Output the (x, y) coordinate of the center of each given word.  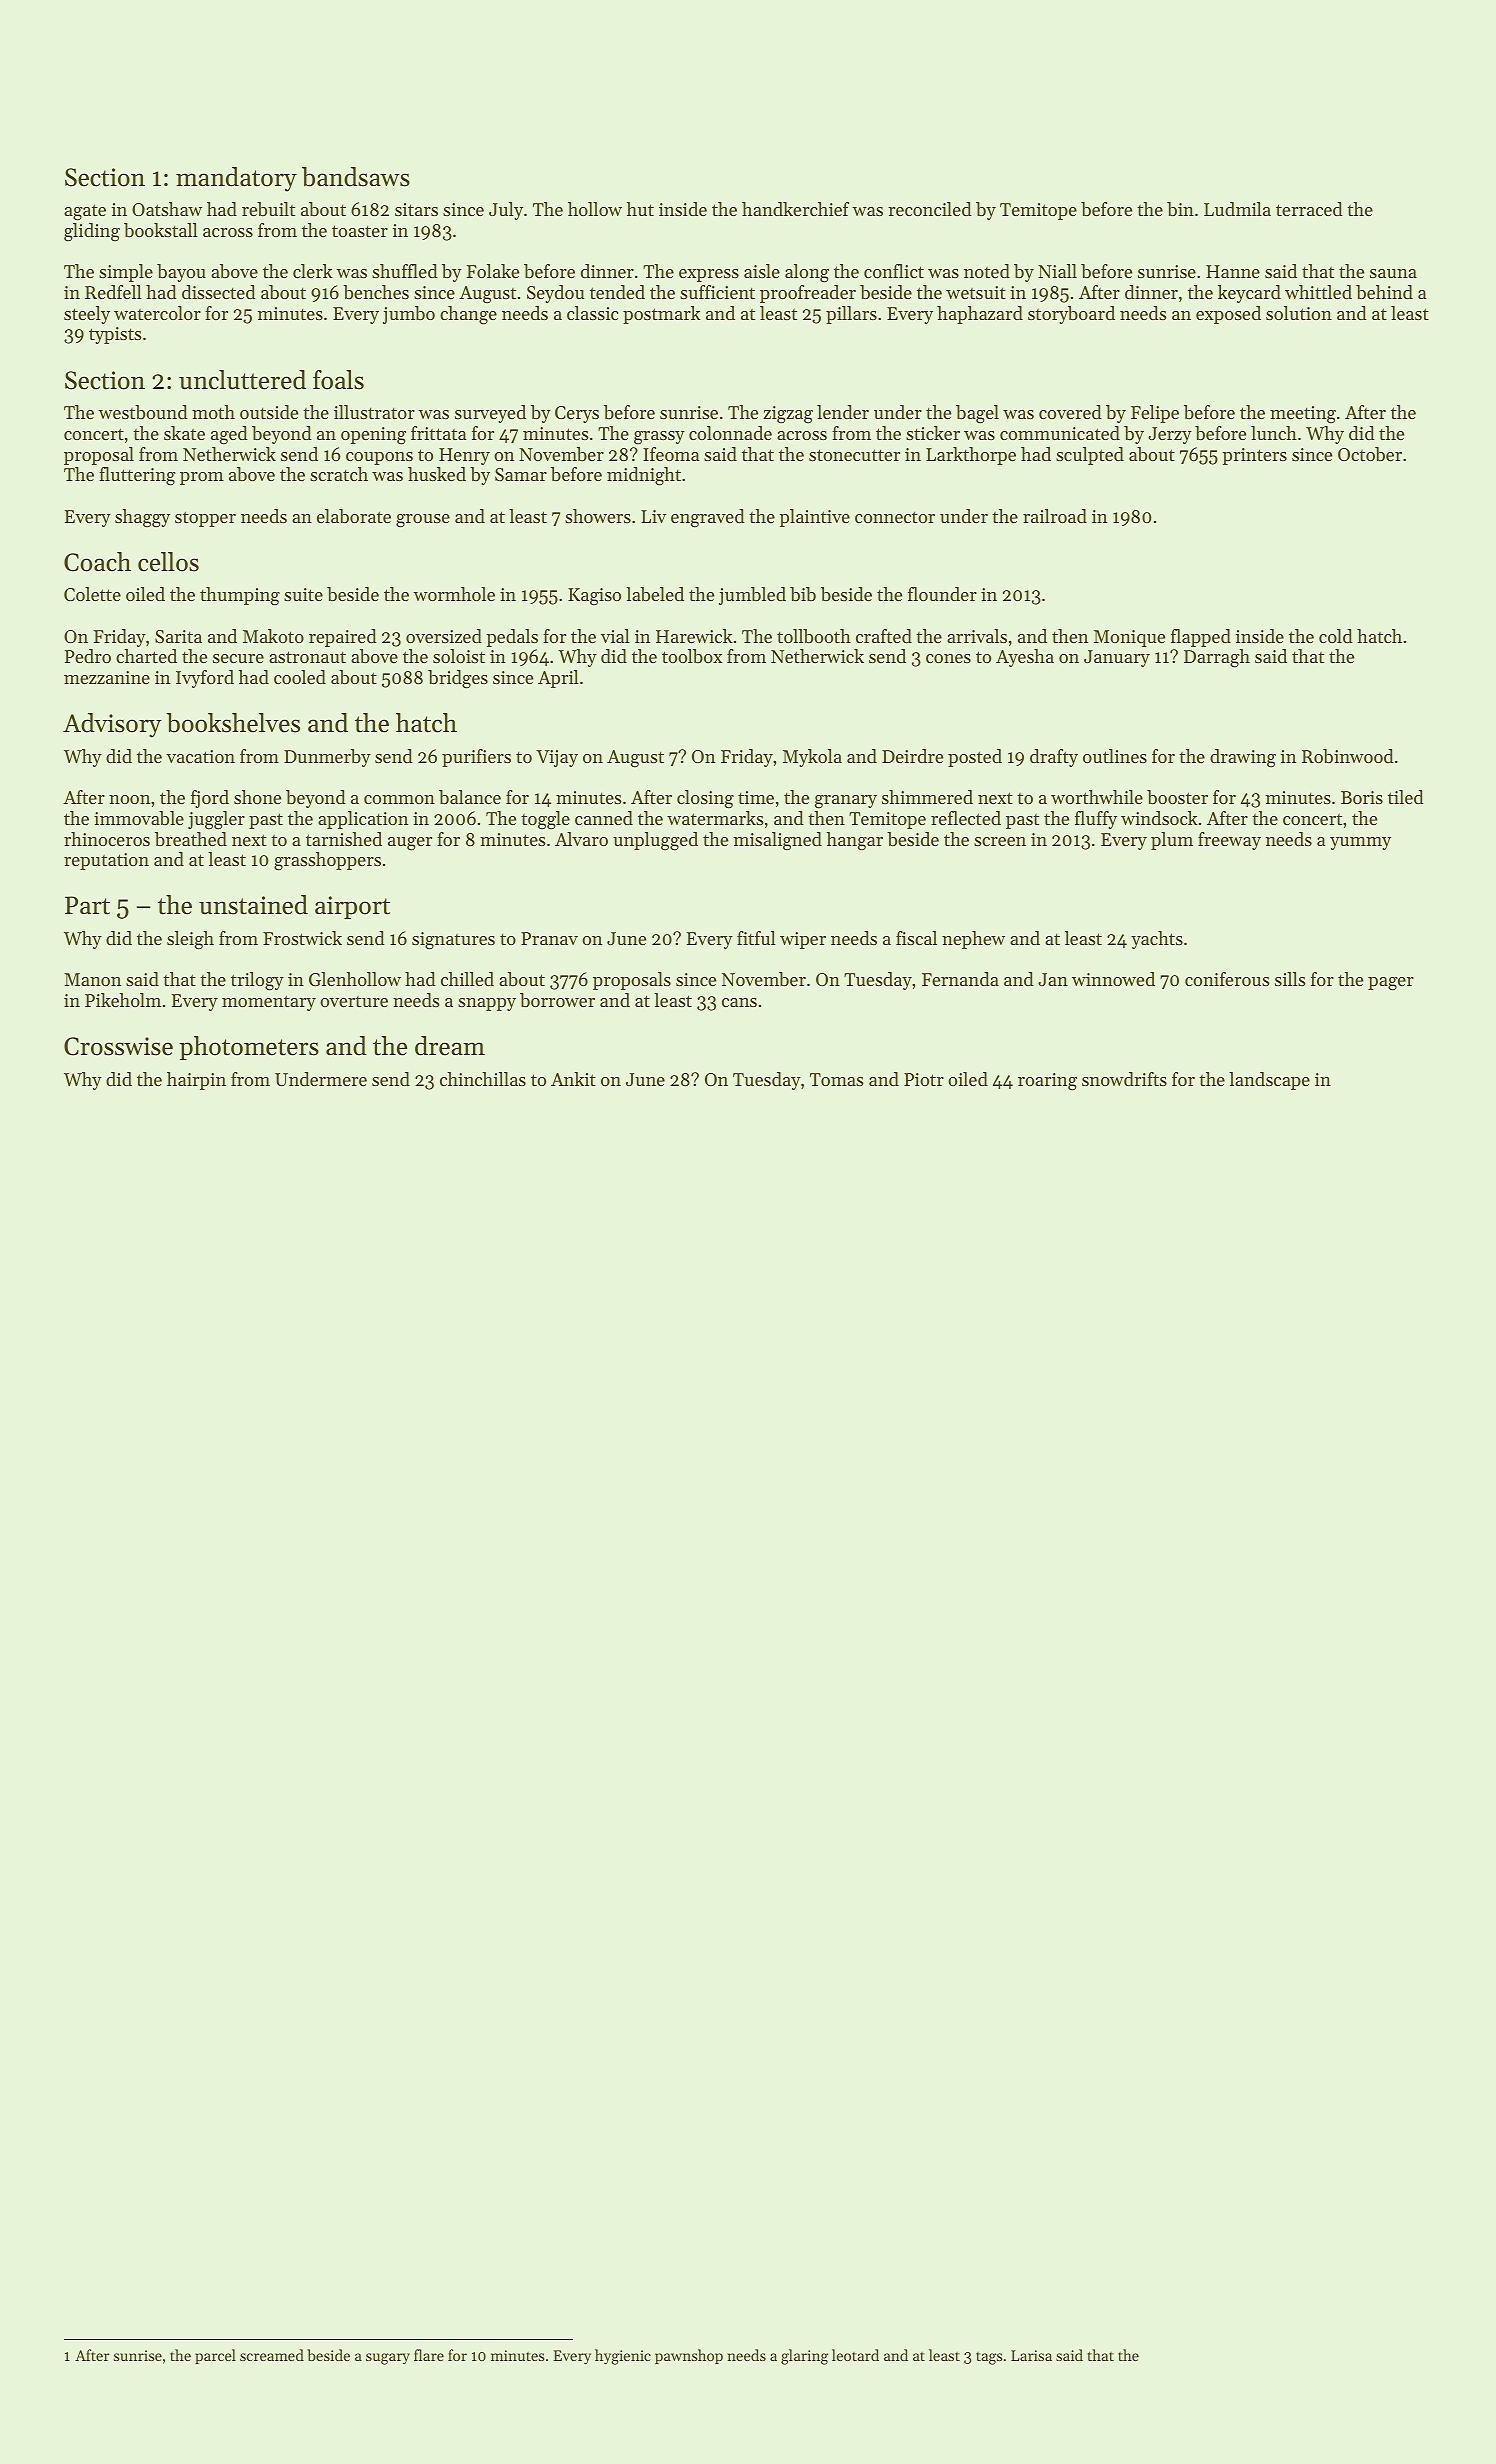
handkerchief (795, 209)
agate (85, 212)
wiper (803, 940)
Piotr (924, 1079)
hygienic (623, 2357)
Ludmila (1237, 209)
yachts (1157, 940)
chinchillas (483, 1079)
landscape (1269, 1081)
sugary (388, 2359)
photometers (249, 1048)
